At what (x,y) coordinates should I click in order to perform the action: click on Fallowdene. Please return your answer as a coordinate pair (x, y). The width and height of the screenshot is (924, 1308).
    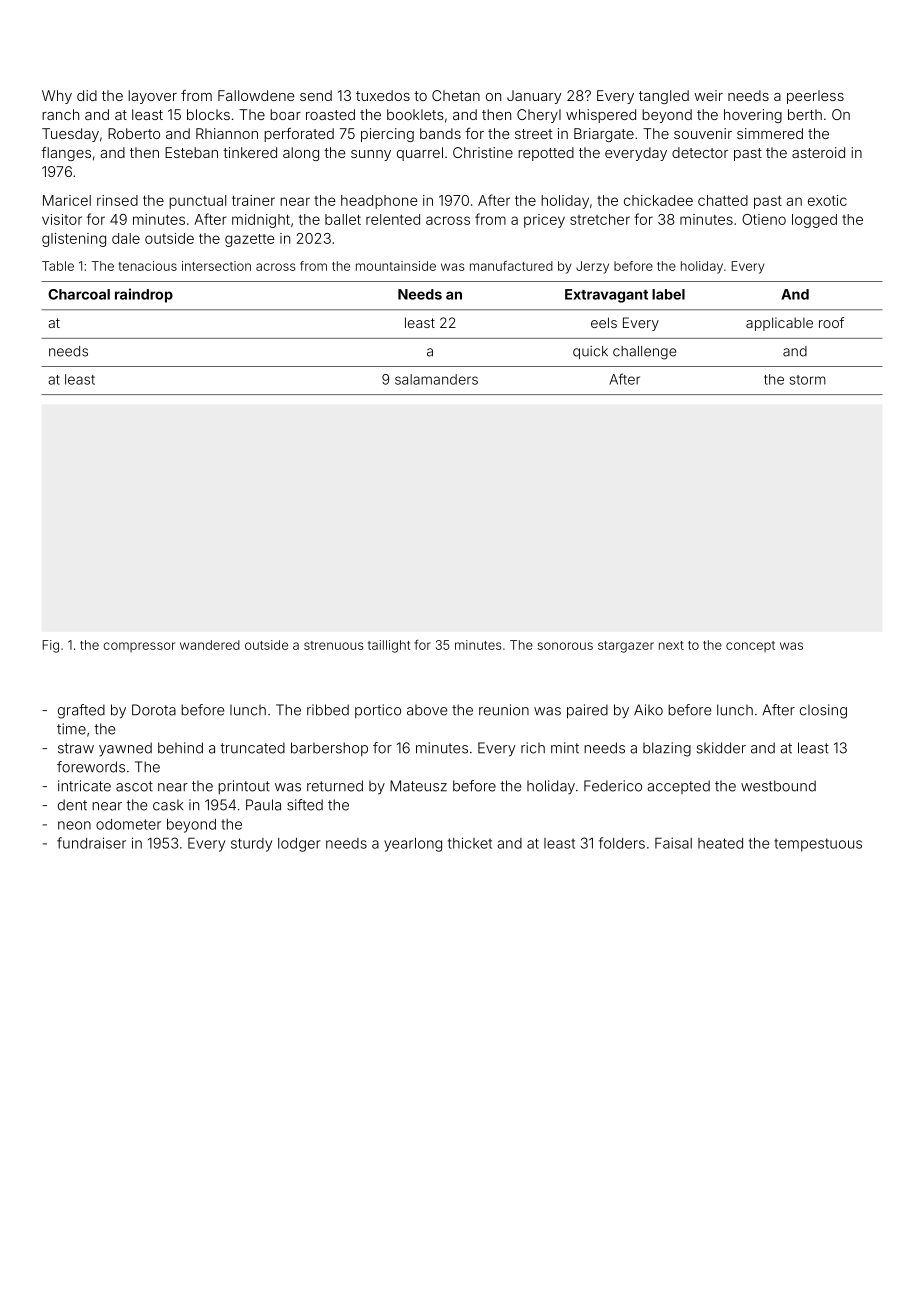
    Looking at the image, I should click on (256, 95).
